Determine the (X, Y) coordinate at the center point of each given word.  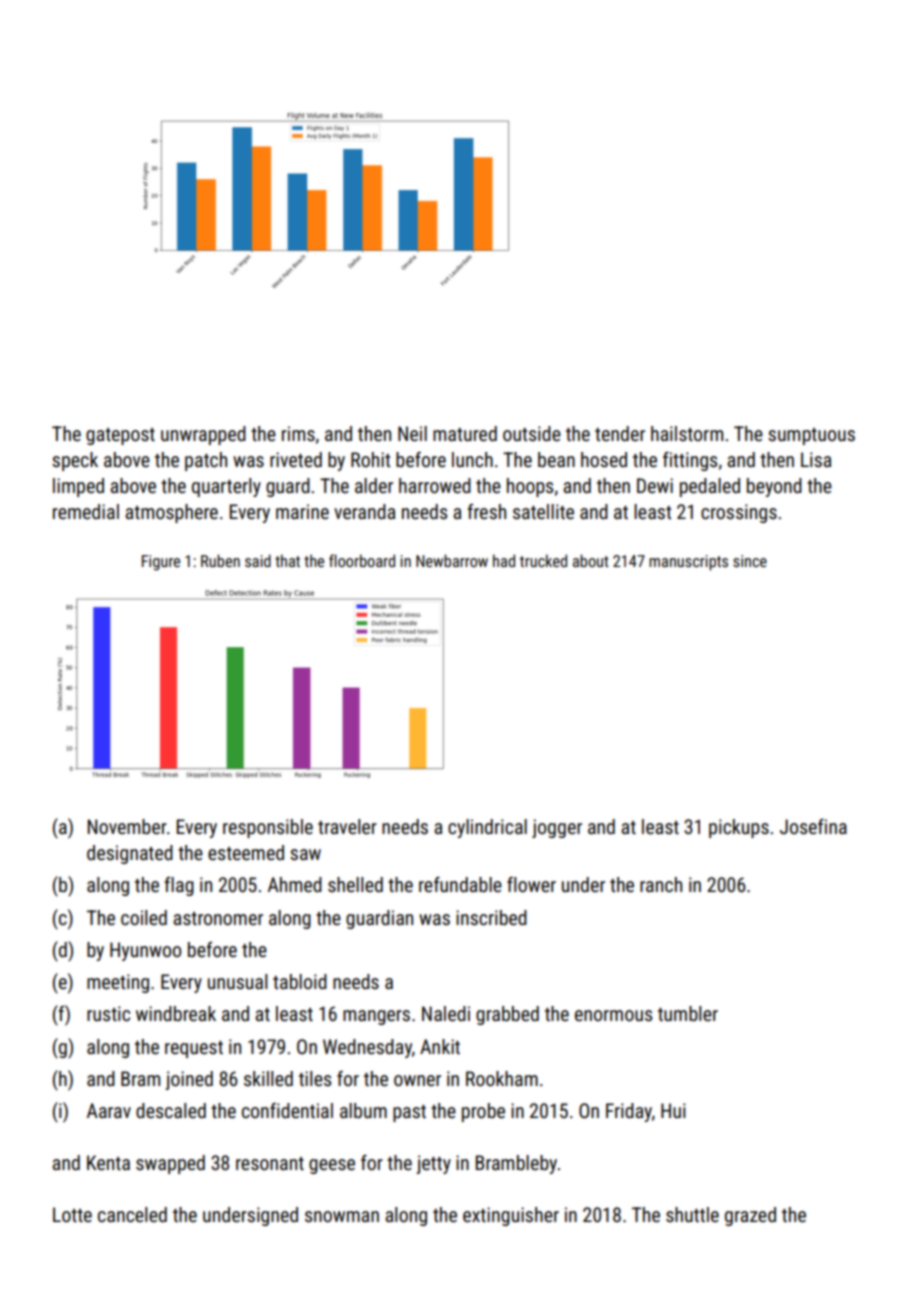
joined (189, 1080)
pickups (739, 828)
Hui (673, 1110)
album (363, 1110)
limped (78, 487)
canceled (132, 1214)
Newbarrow (452, 560)
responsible (268, 828)
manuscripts (688, 563)
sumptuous (811, 436)
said (258, 560)
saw (305, 854)
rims (298, 433)
